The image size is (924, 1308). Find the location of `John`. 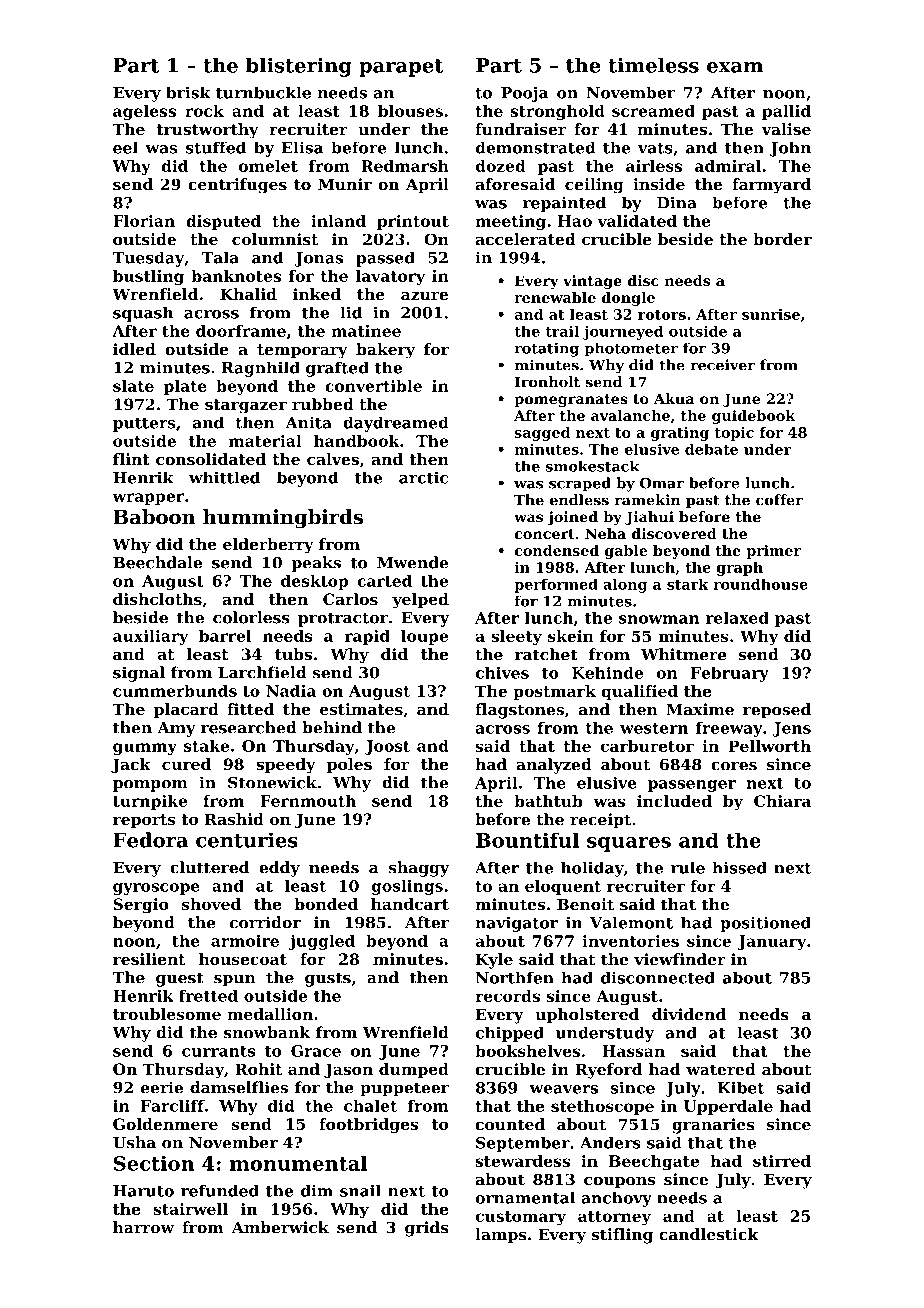

John is located at coordinates (790, 149).
